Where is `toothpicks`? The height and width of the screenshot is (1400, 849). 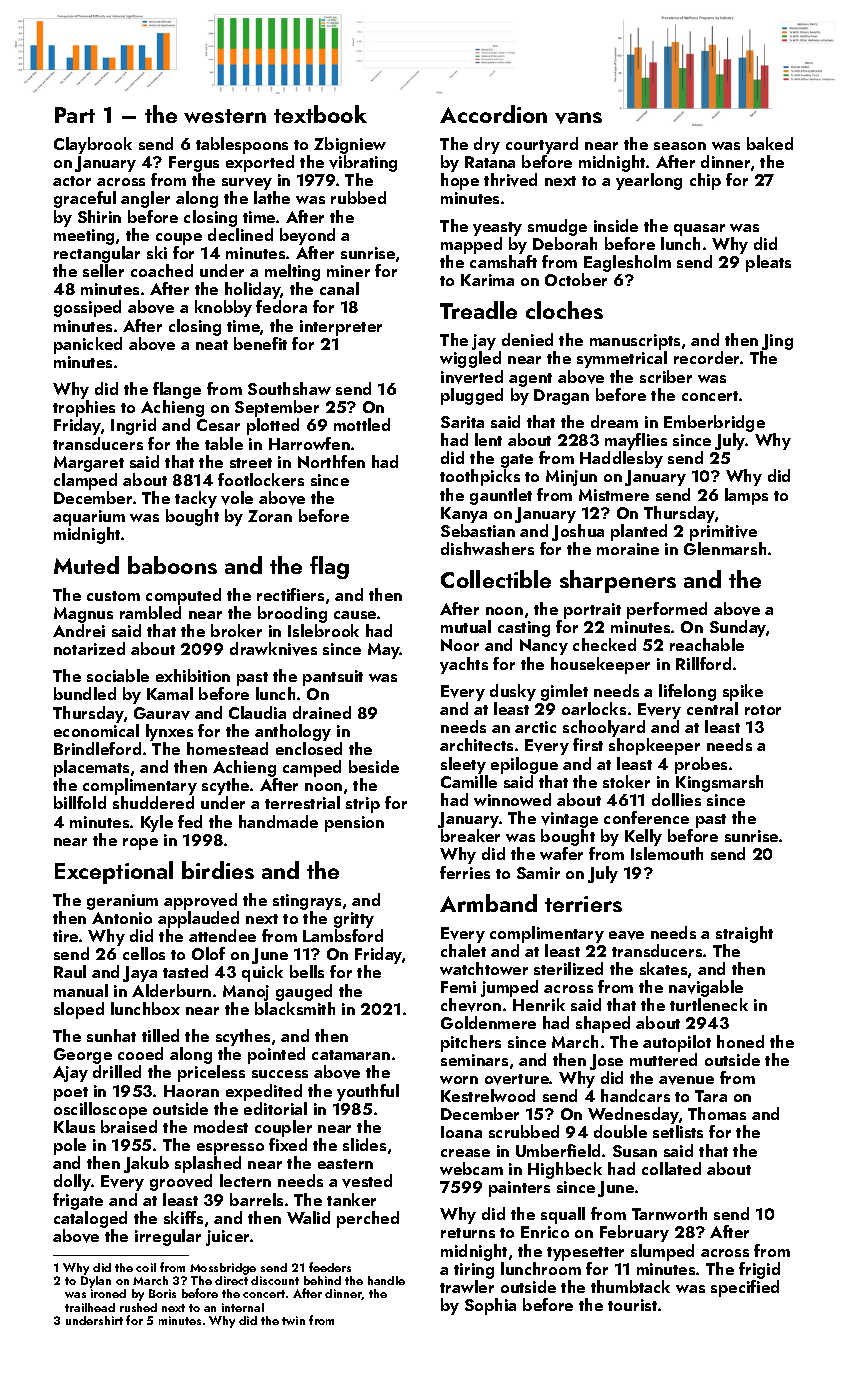 toothpicks is located at coordinates (480, 477).
